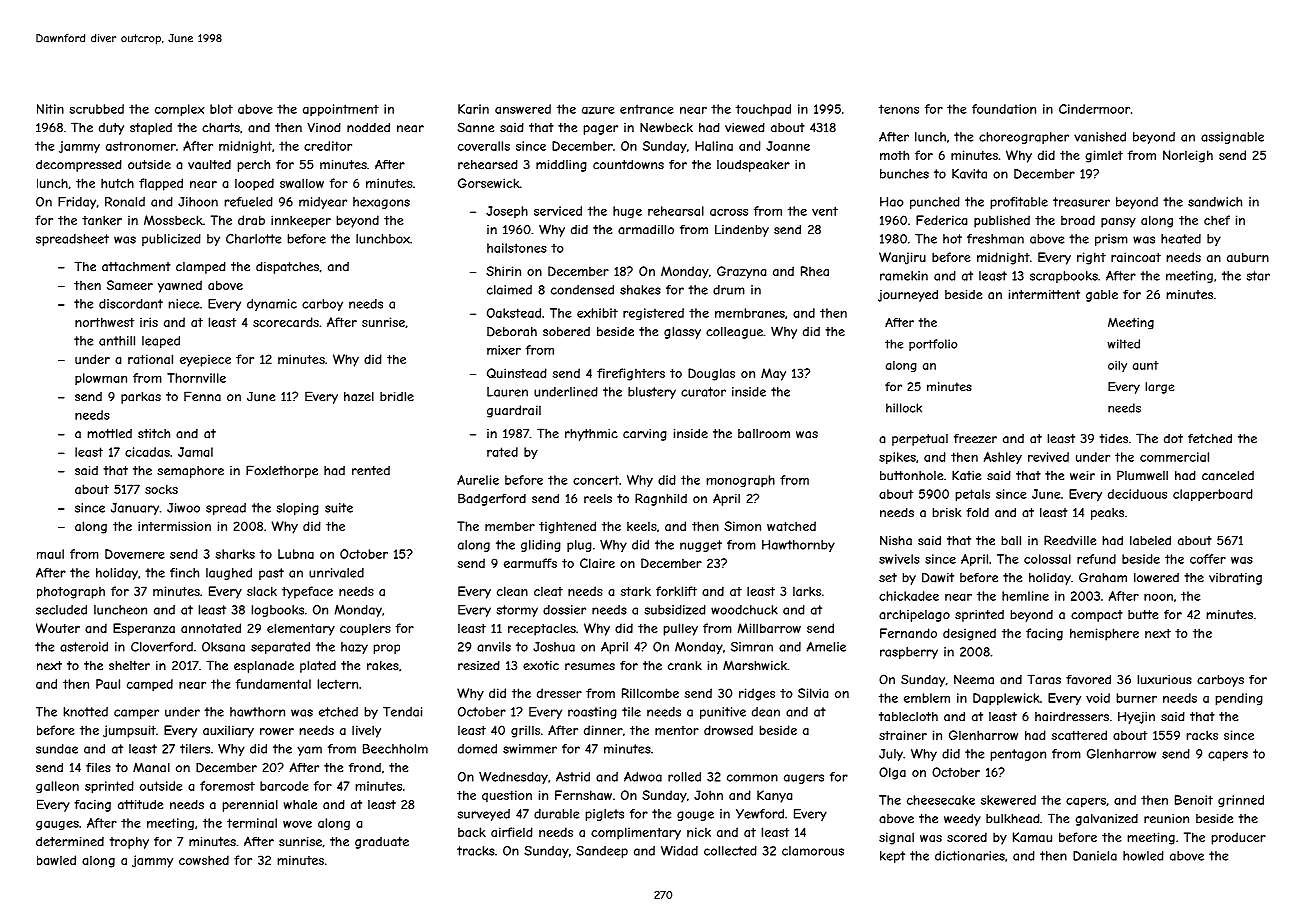 Image resolution: width=1308 pixels, height=924 pixels. What do you see at coordinates (636, 833) in the screenshot?
I see `complimentary` at bounding box center [636, 833].
